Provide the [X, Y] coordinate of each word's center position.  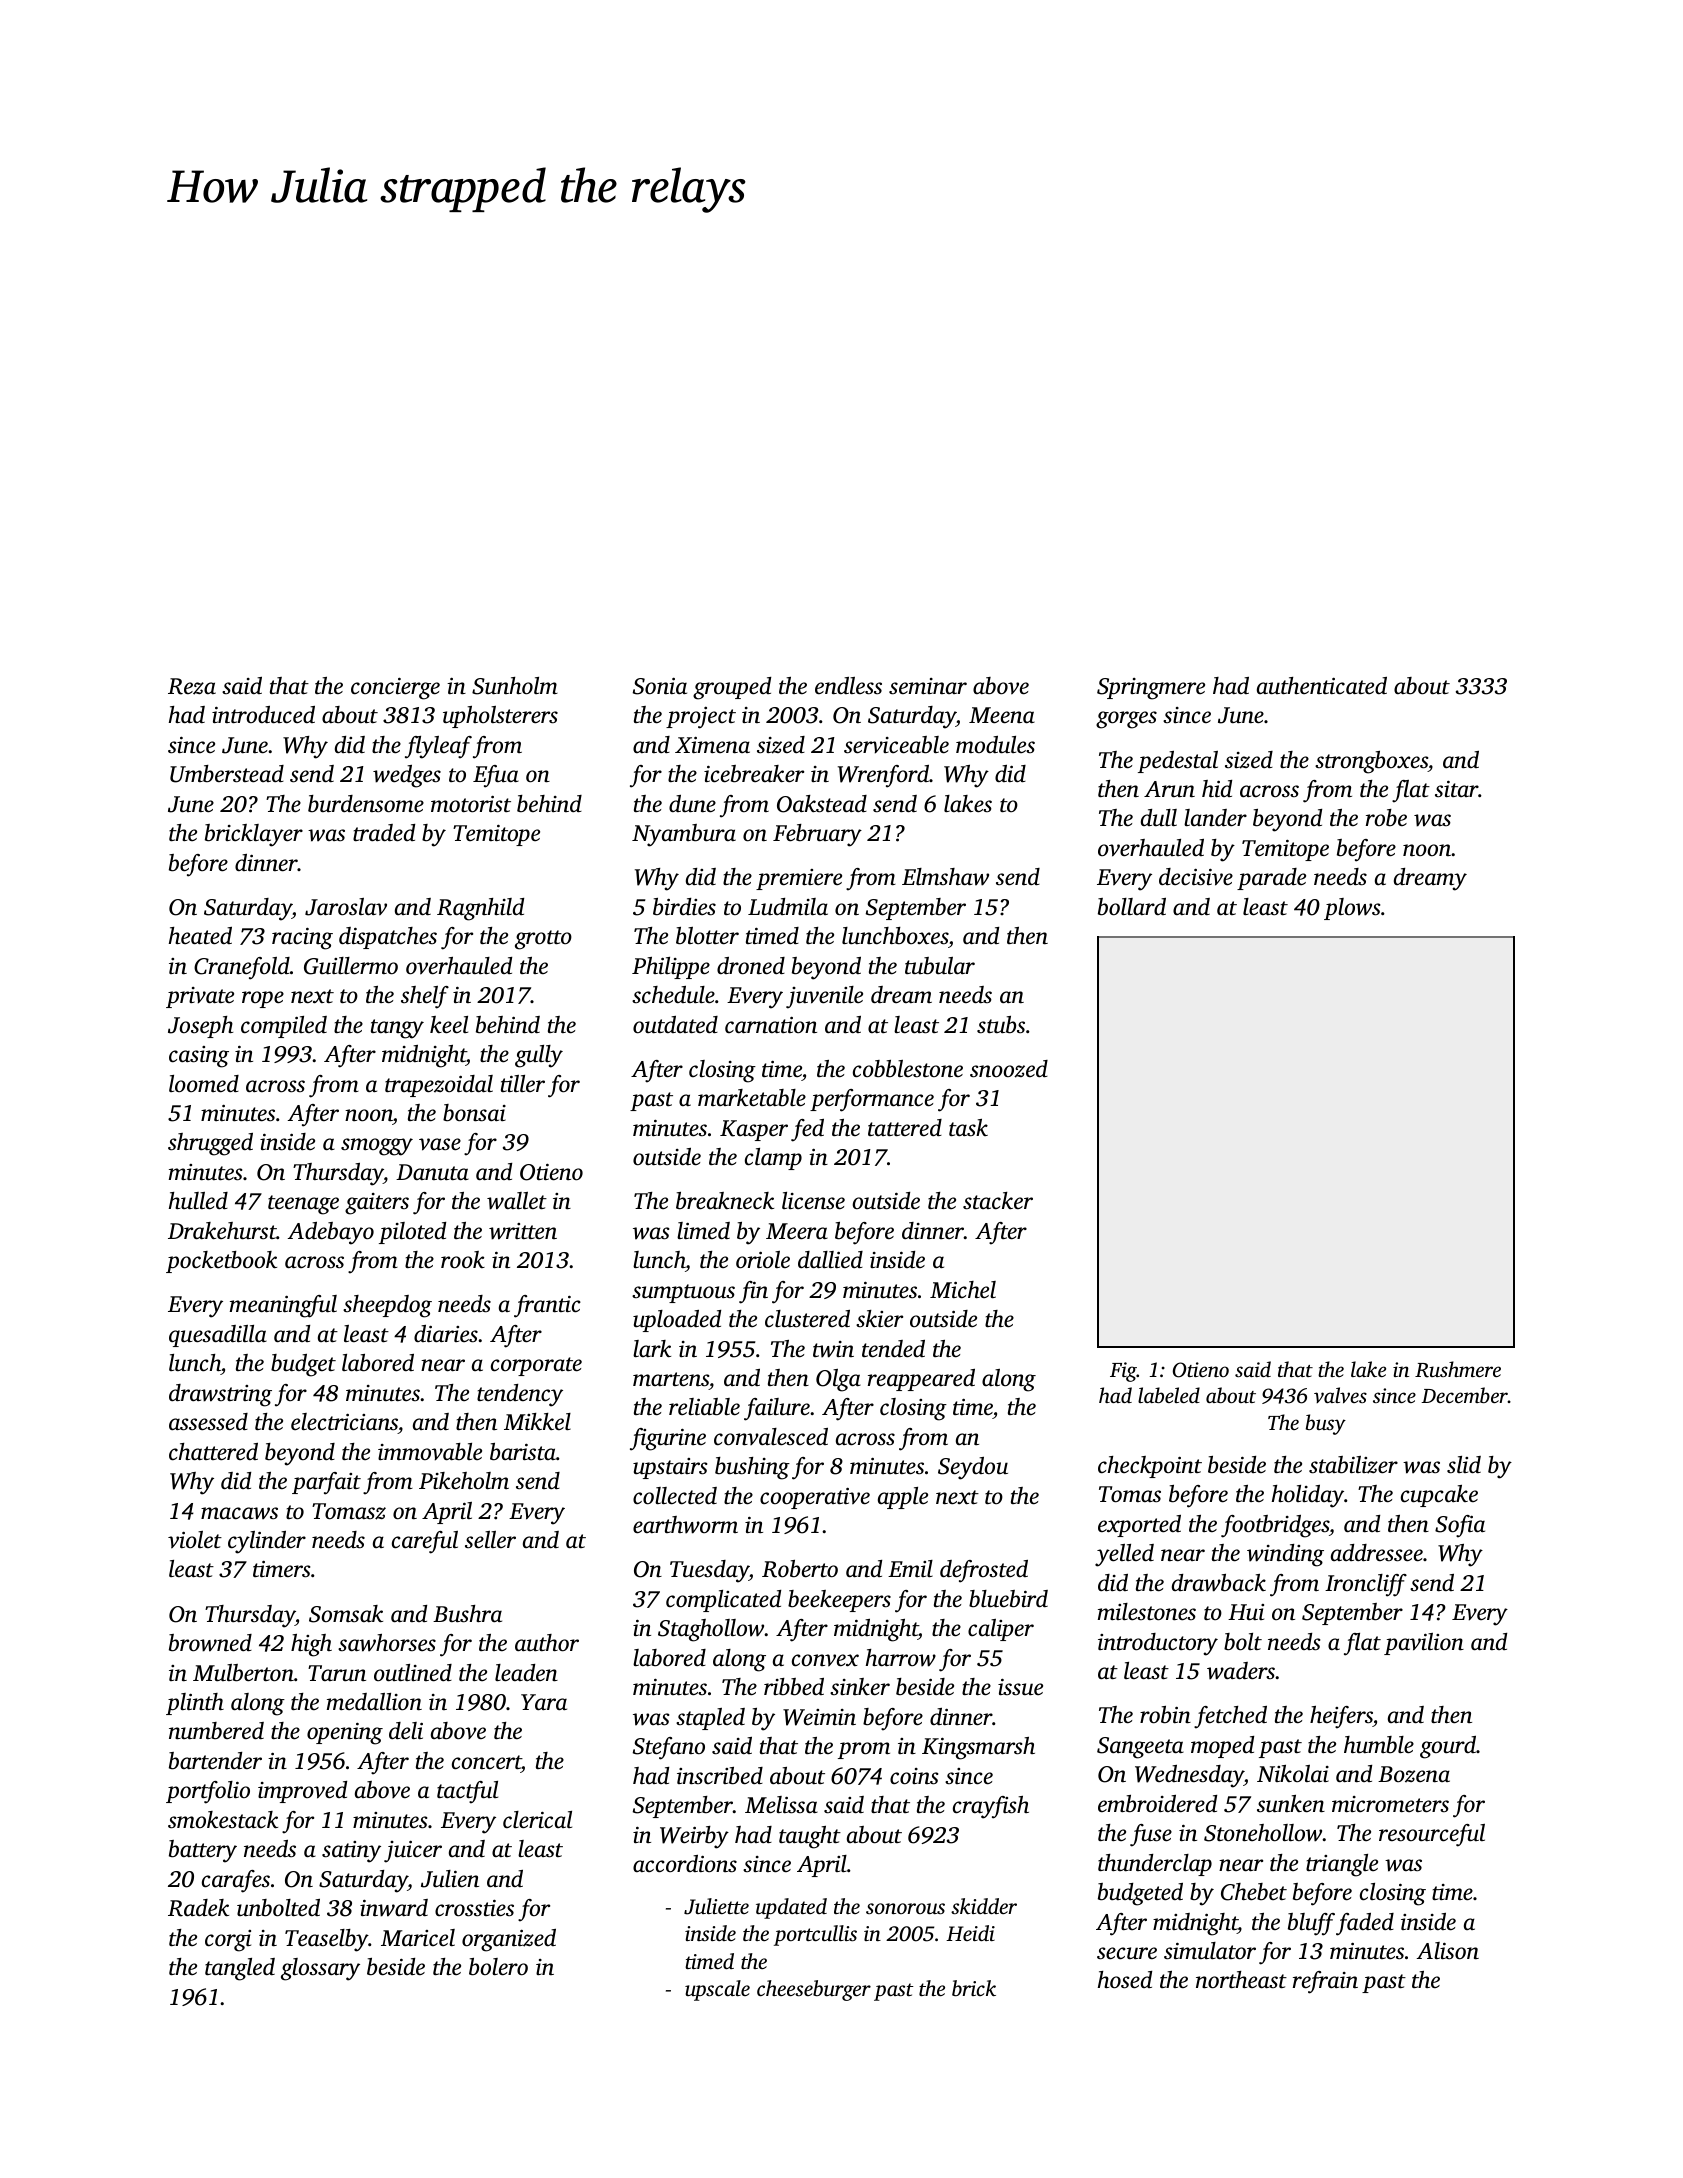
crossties [474, 1908]
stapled [710, 1719]
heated [200, 936]
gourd [1448, 1747]
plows [1352, 909]
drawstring [220, 1395]
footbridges [1275, 1526]
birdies [684, 907]
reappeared [921, 1380]
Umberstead [227, 774]
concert [486, 1762]
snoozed [1009, 1069]
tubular [940, 966]
